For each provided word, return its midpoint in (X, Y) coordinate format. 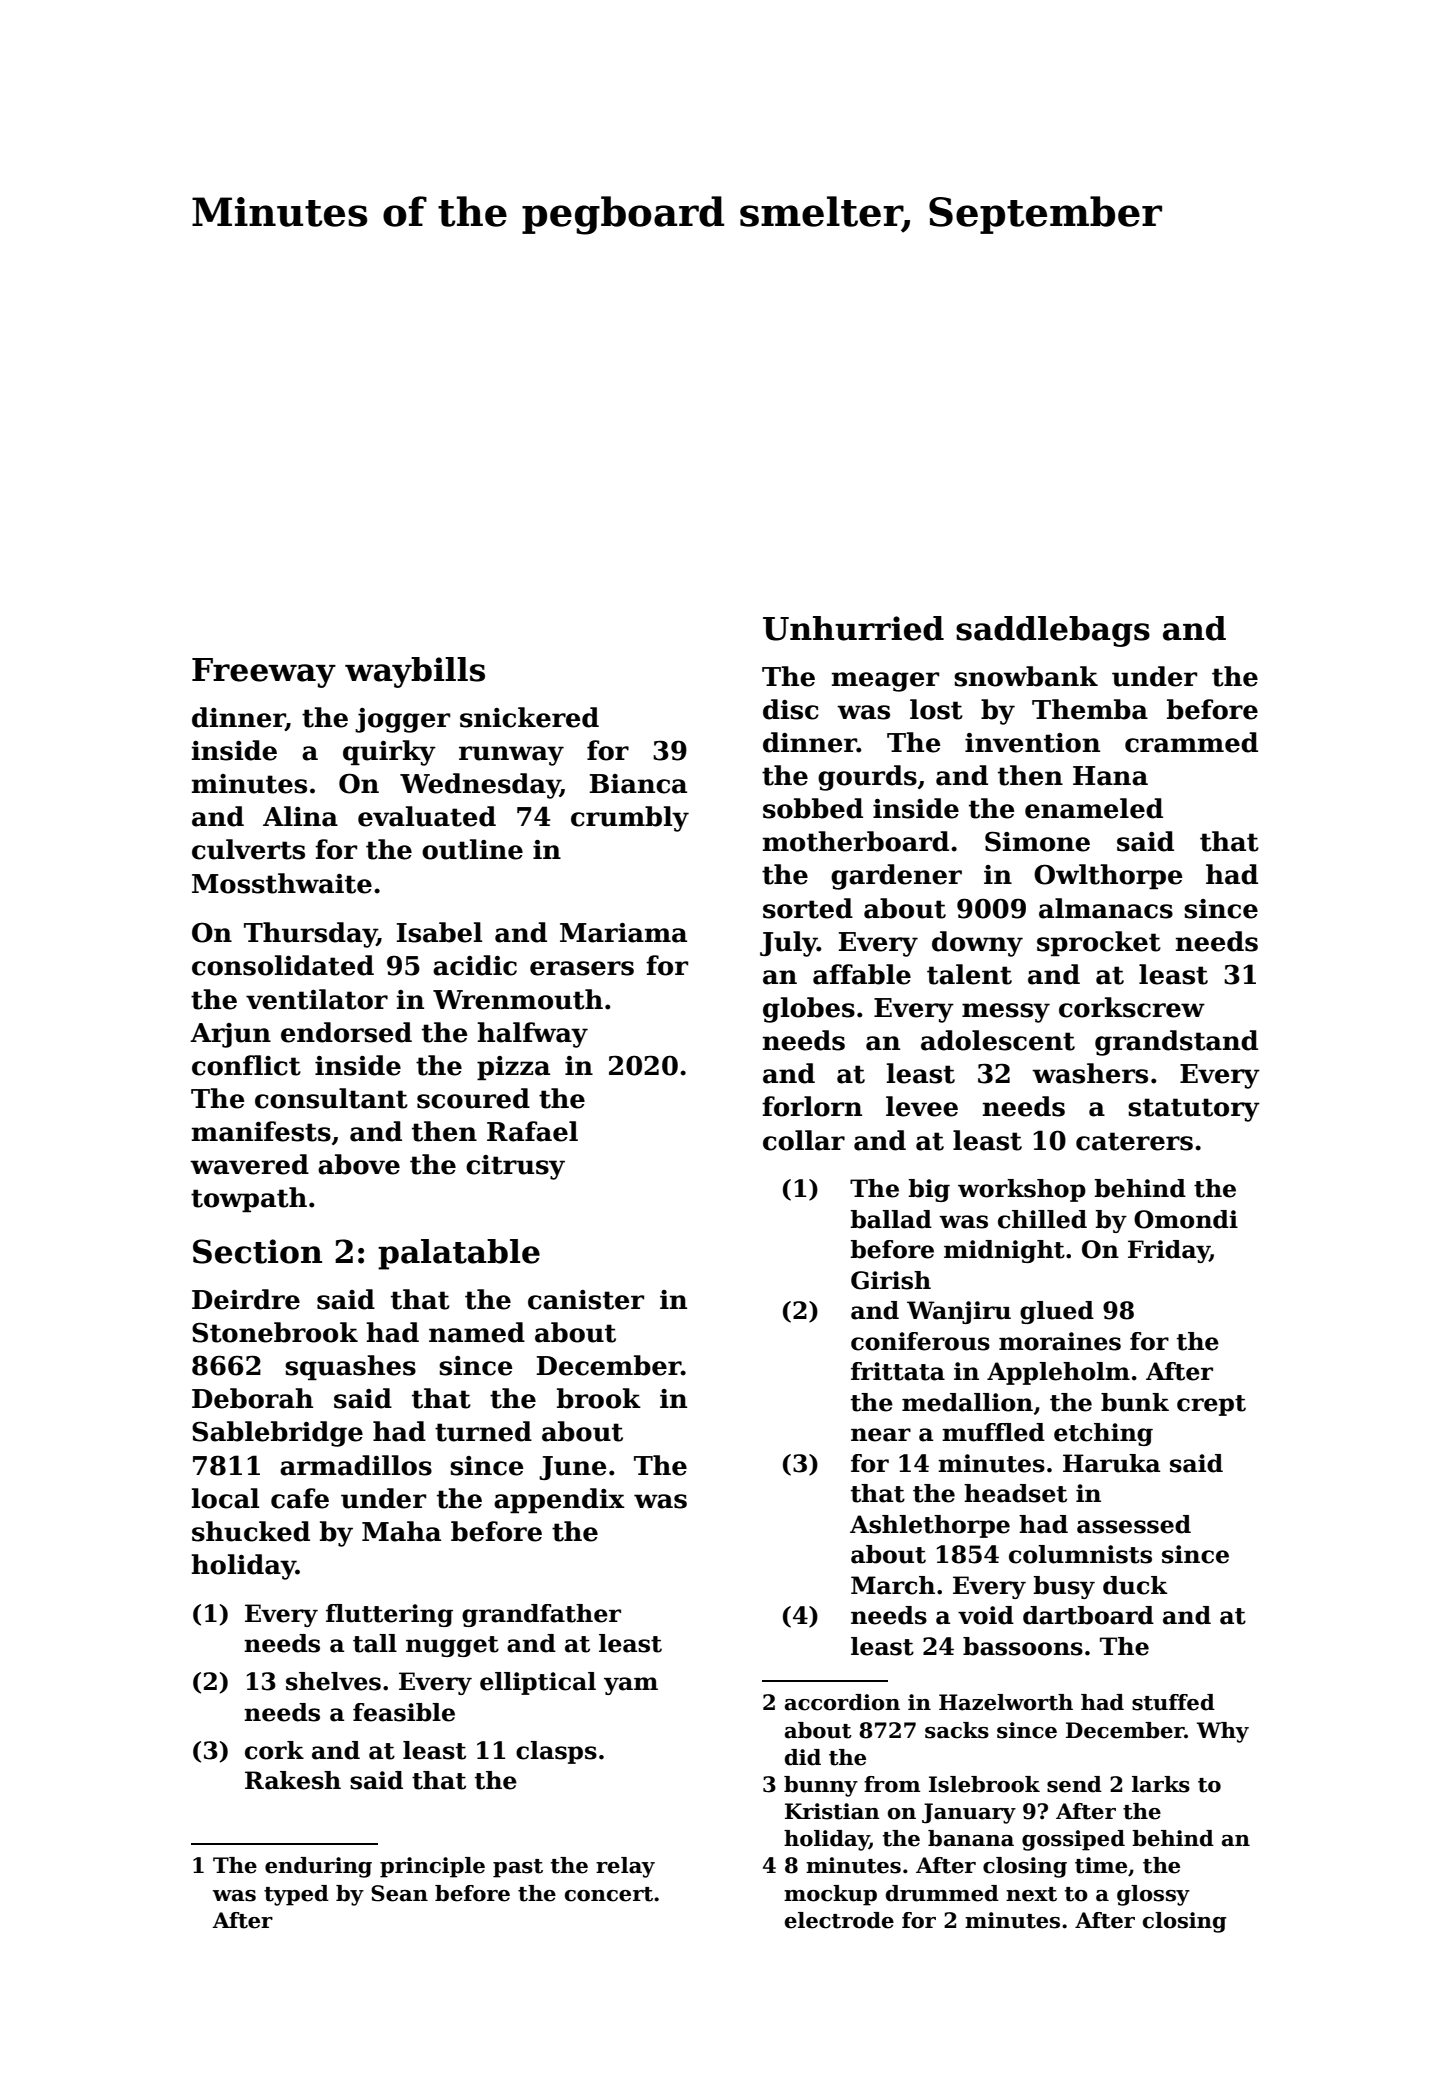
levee (922, 1106)
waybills (415, 672)
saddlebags (1053, 631)
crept (1211, 1405)
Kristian (832, 1811)
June (573, 1468)
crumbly (630, 819)
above (359, 1164)
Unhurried (853, 628)
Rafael (532, 1131)
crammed (1191, 742)
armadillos (356, 1465)
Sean (399, 1893)
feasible (404, 1712)
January (969, 1813)
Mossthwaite (282, 883)
